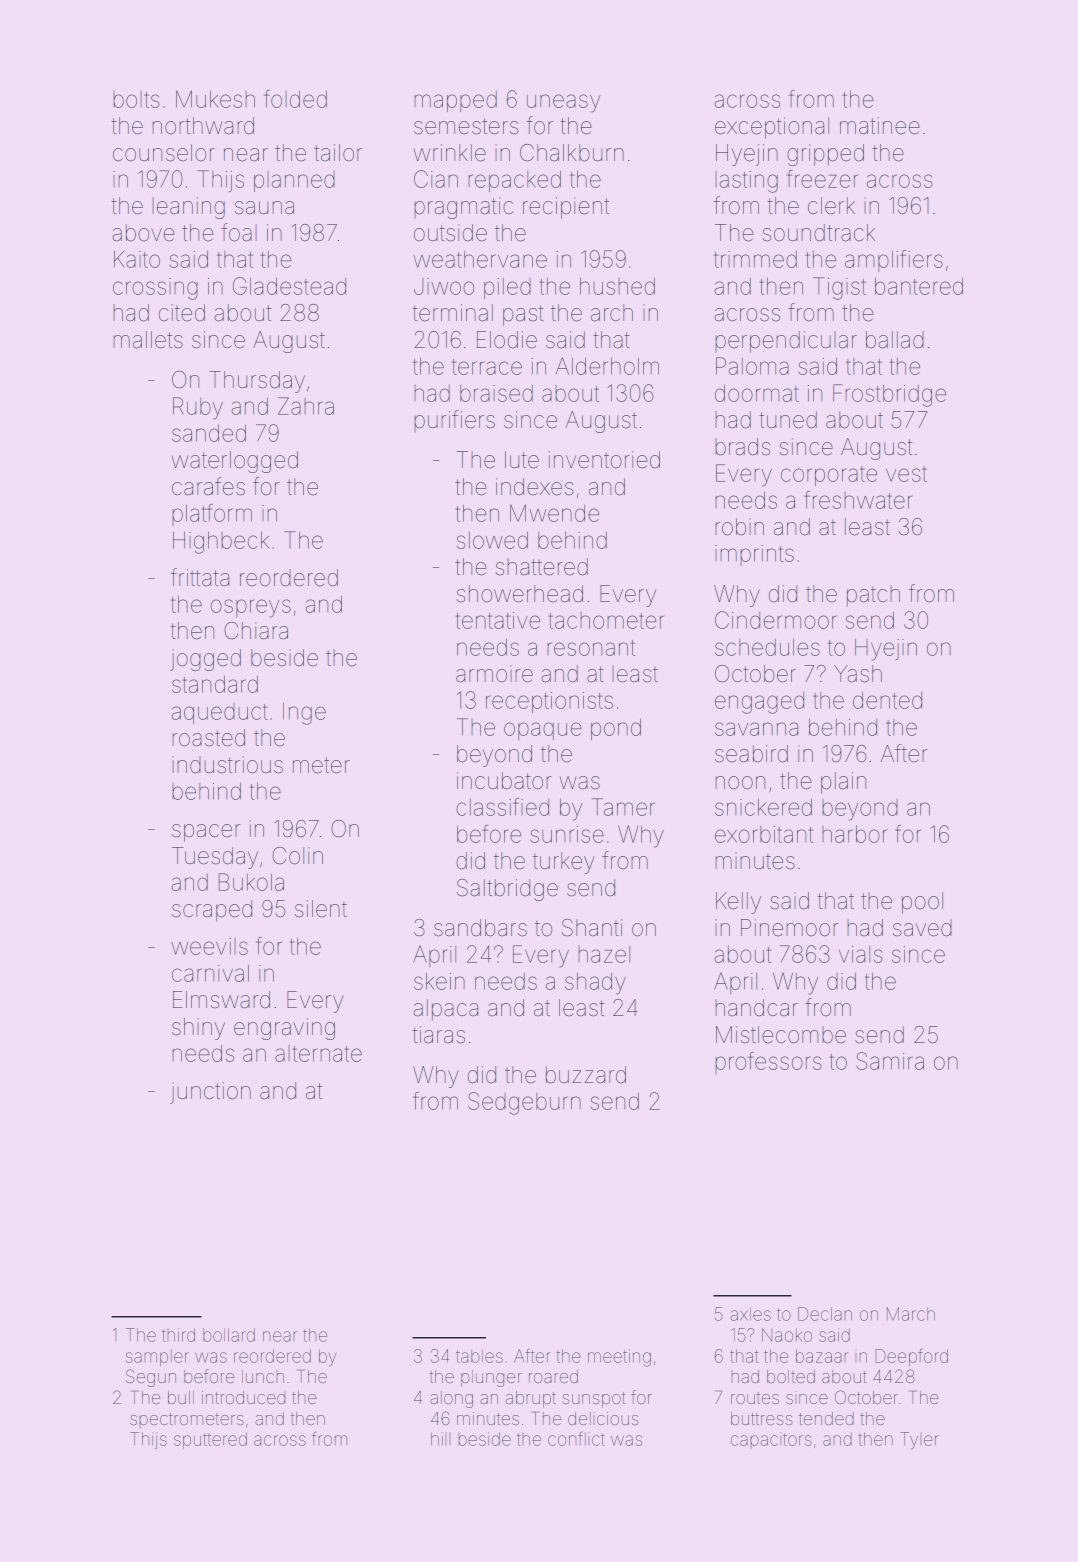  I want to click on seabird, so click(751, 754).
